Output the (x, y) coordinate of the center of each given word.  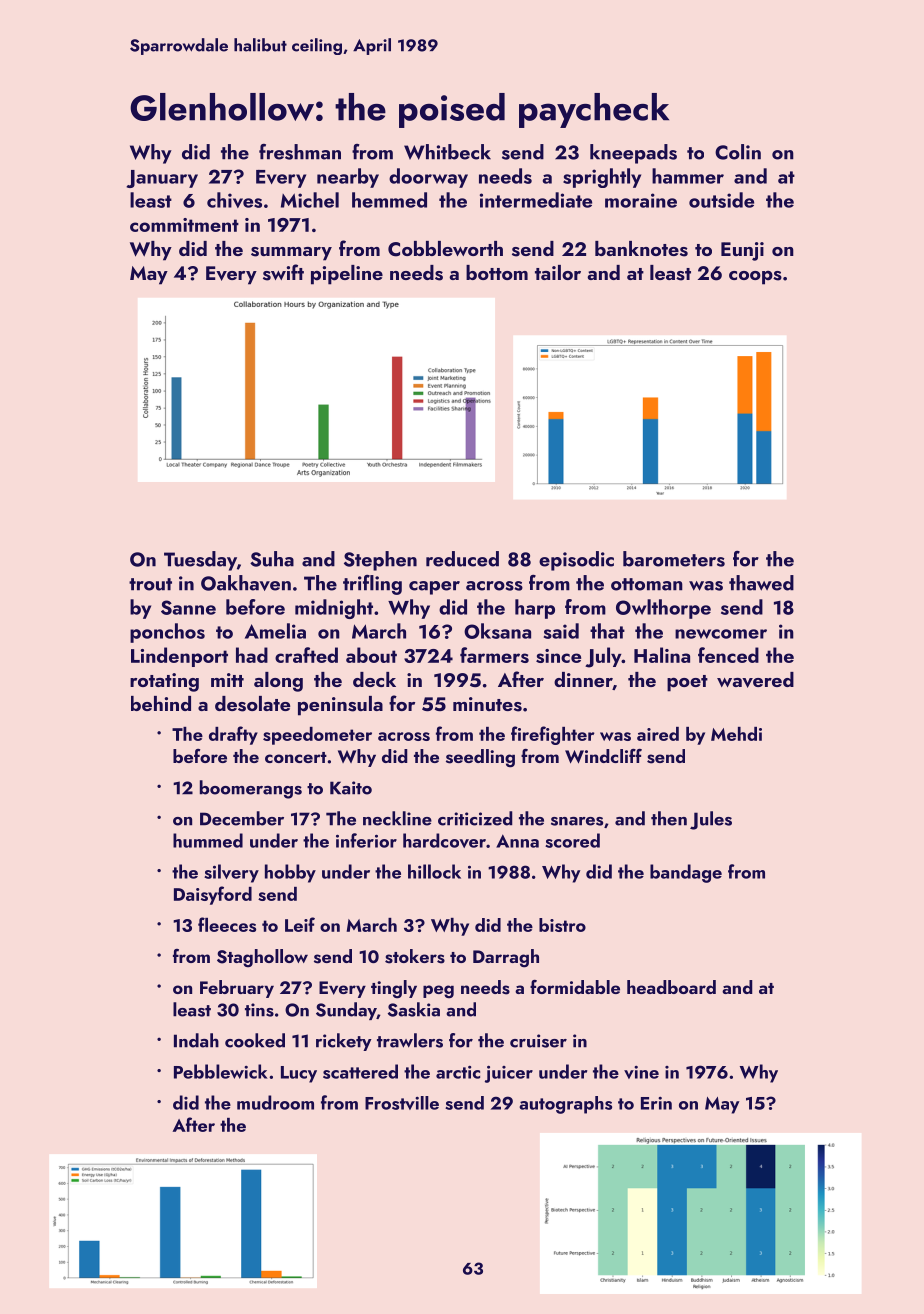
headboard (671, 987)
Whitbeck (447, 152)
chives (234, 200)
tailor (558, 272)
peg (438, 992)
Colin (738, 152)
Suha (272, 559)
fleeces (227, 924)
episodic (576, 561)
